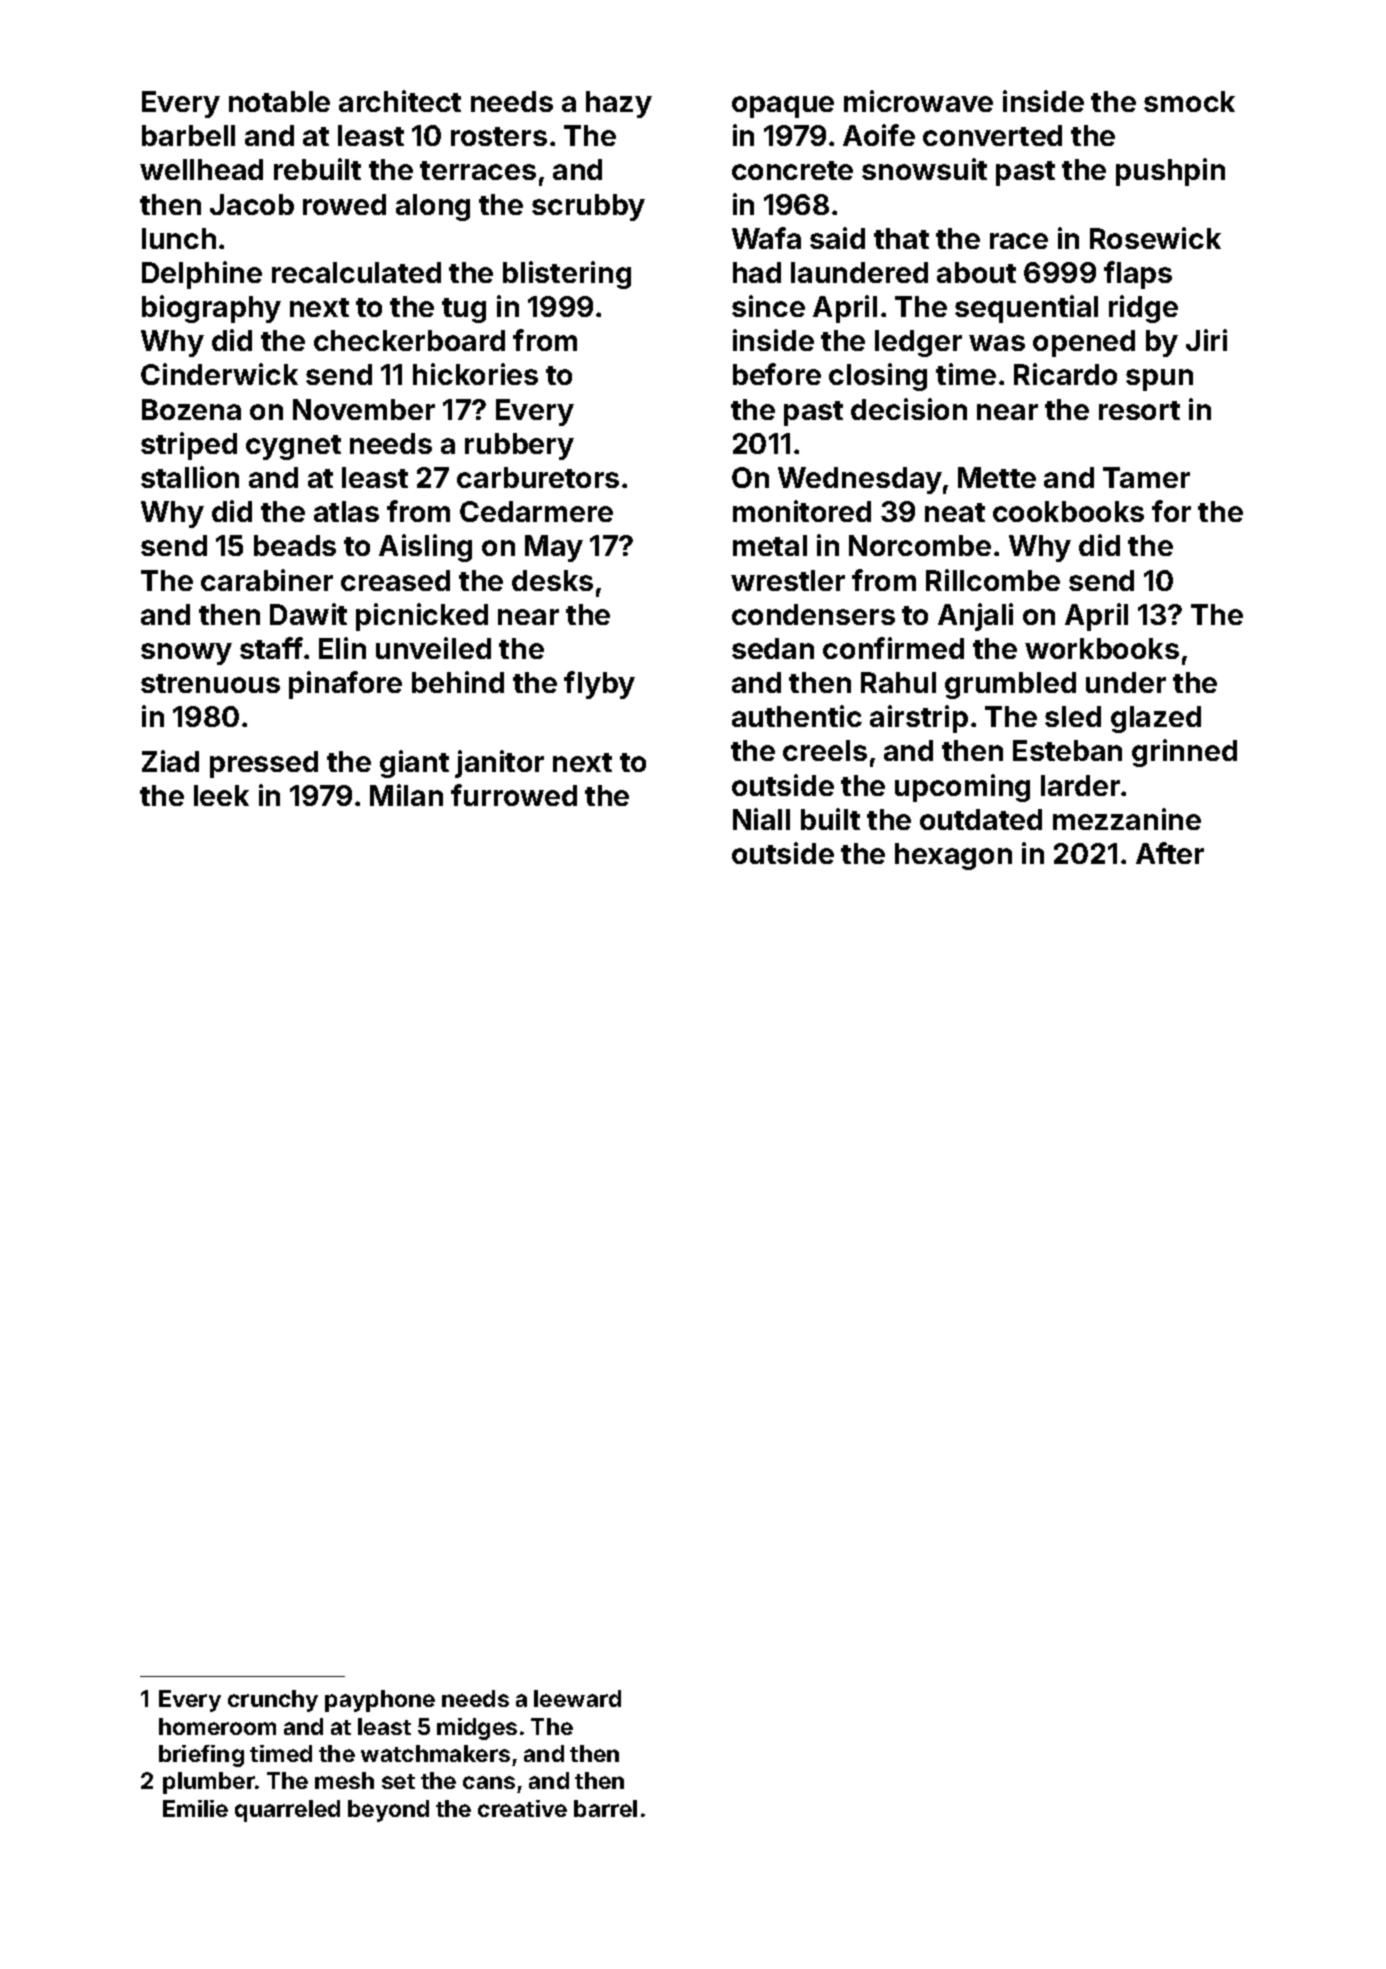 This page has width=1386, height=1969. I want to click on pushpin, so click(1170, 172).
